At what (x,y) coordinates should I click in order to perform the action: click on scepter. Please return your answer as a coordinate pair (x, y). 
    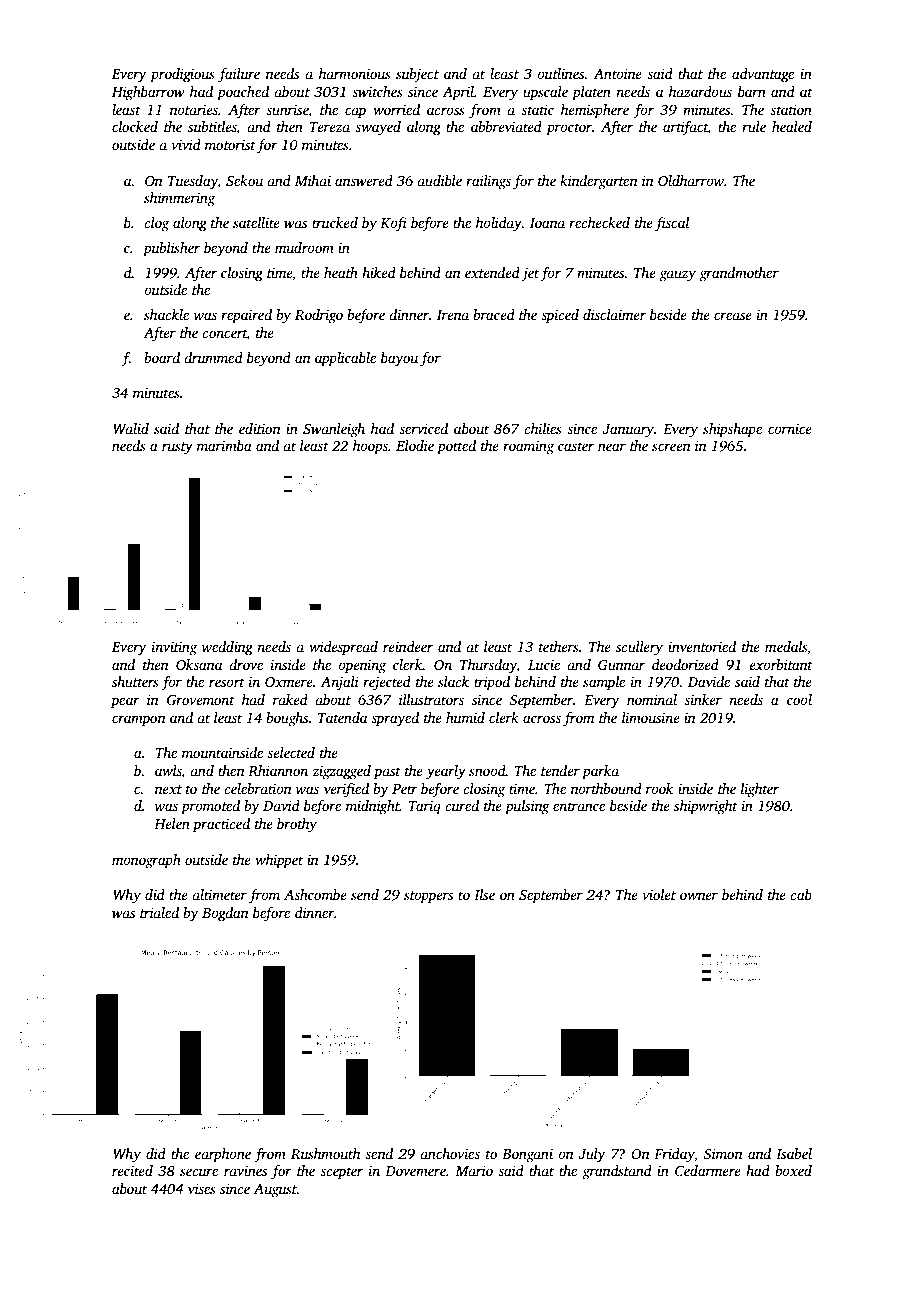
    Looking at the image, I should click on (341, 1173).
